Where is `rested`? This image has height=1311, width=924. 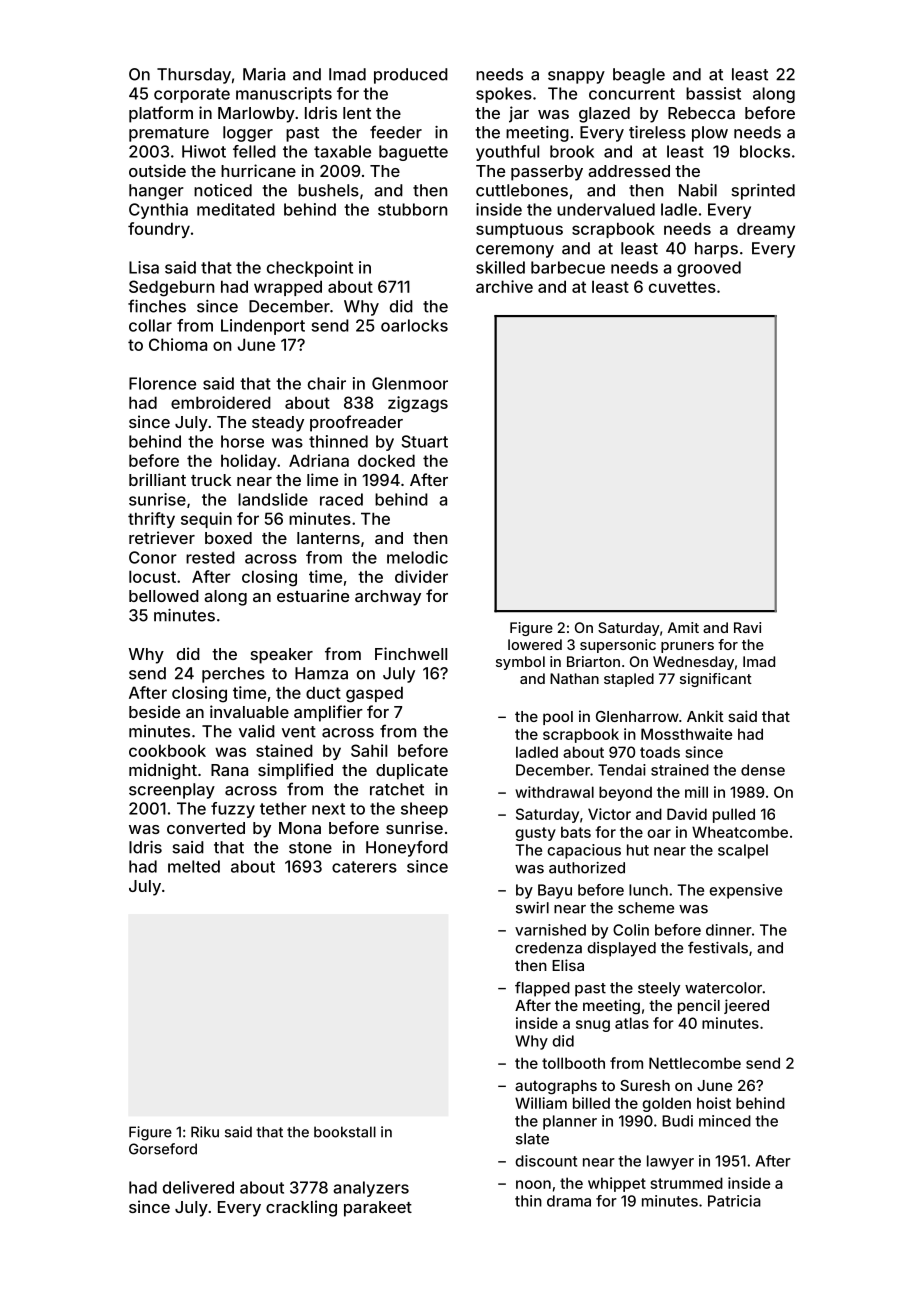
rested is located at coordinates (210, 557).
